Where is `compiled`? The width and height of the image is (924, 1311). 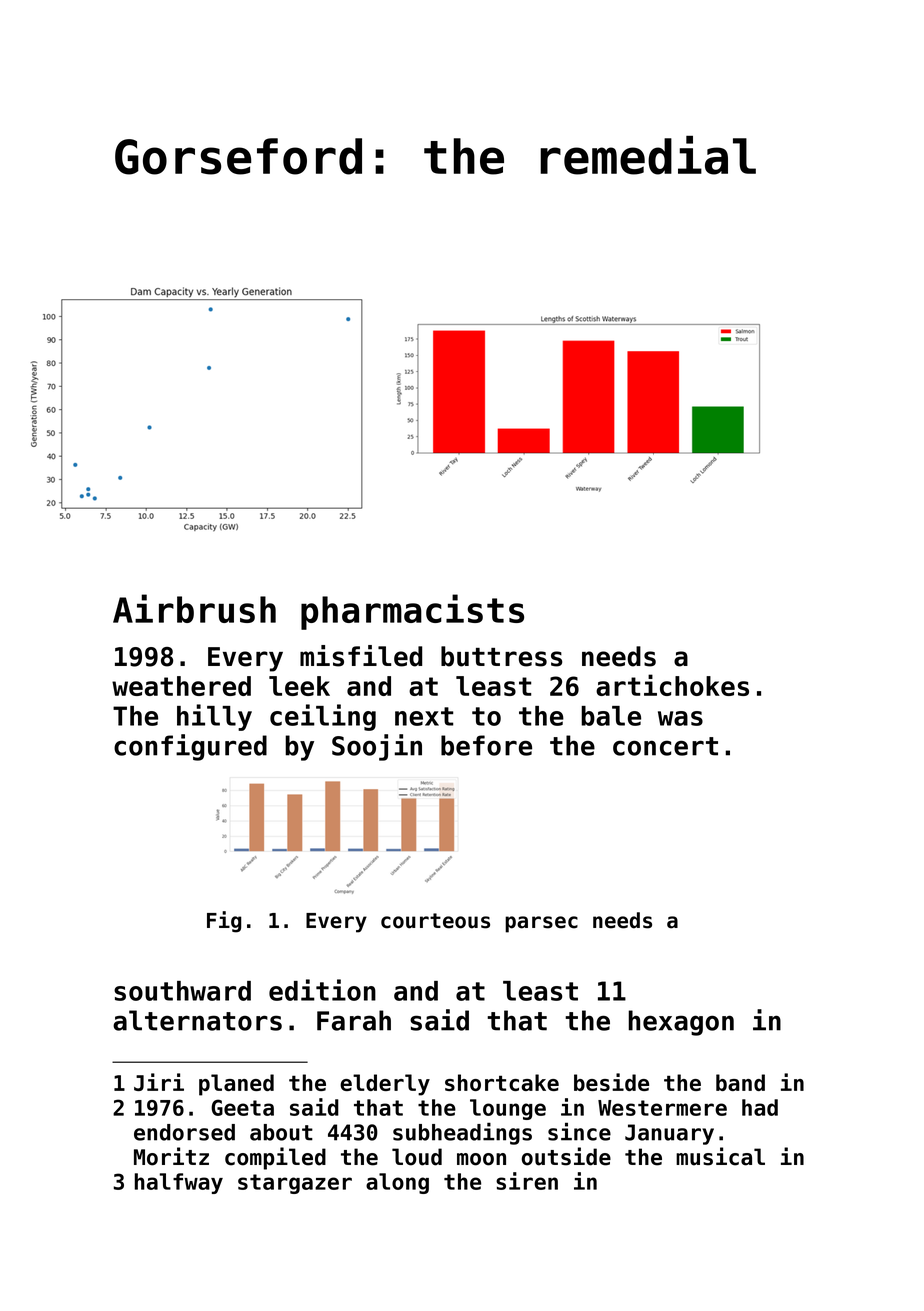
compiled is located at coordinates (275, 1158).
